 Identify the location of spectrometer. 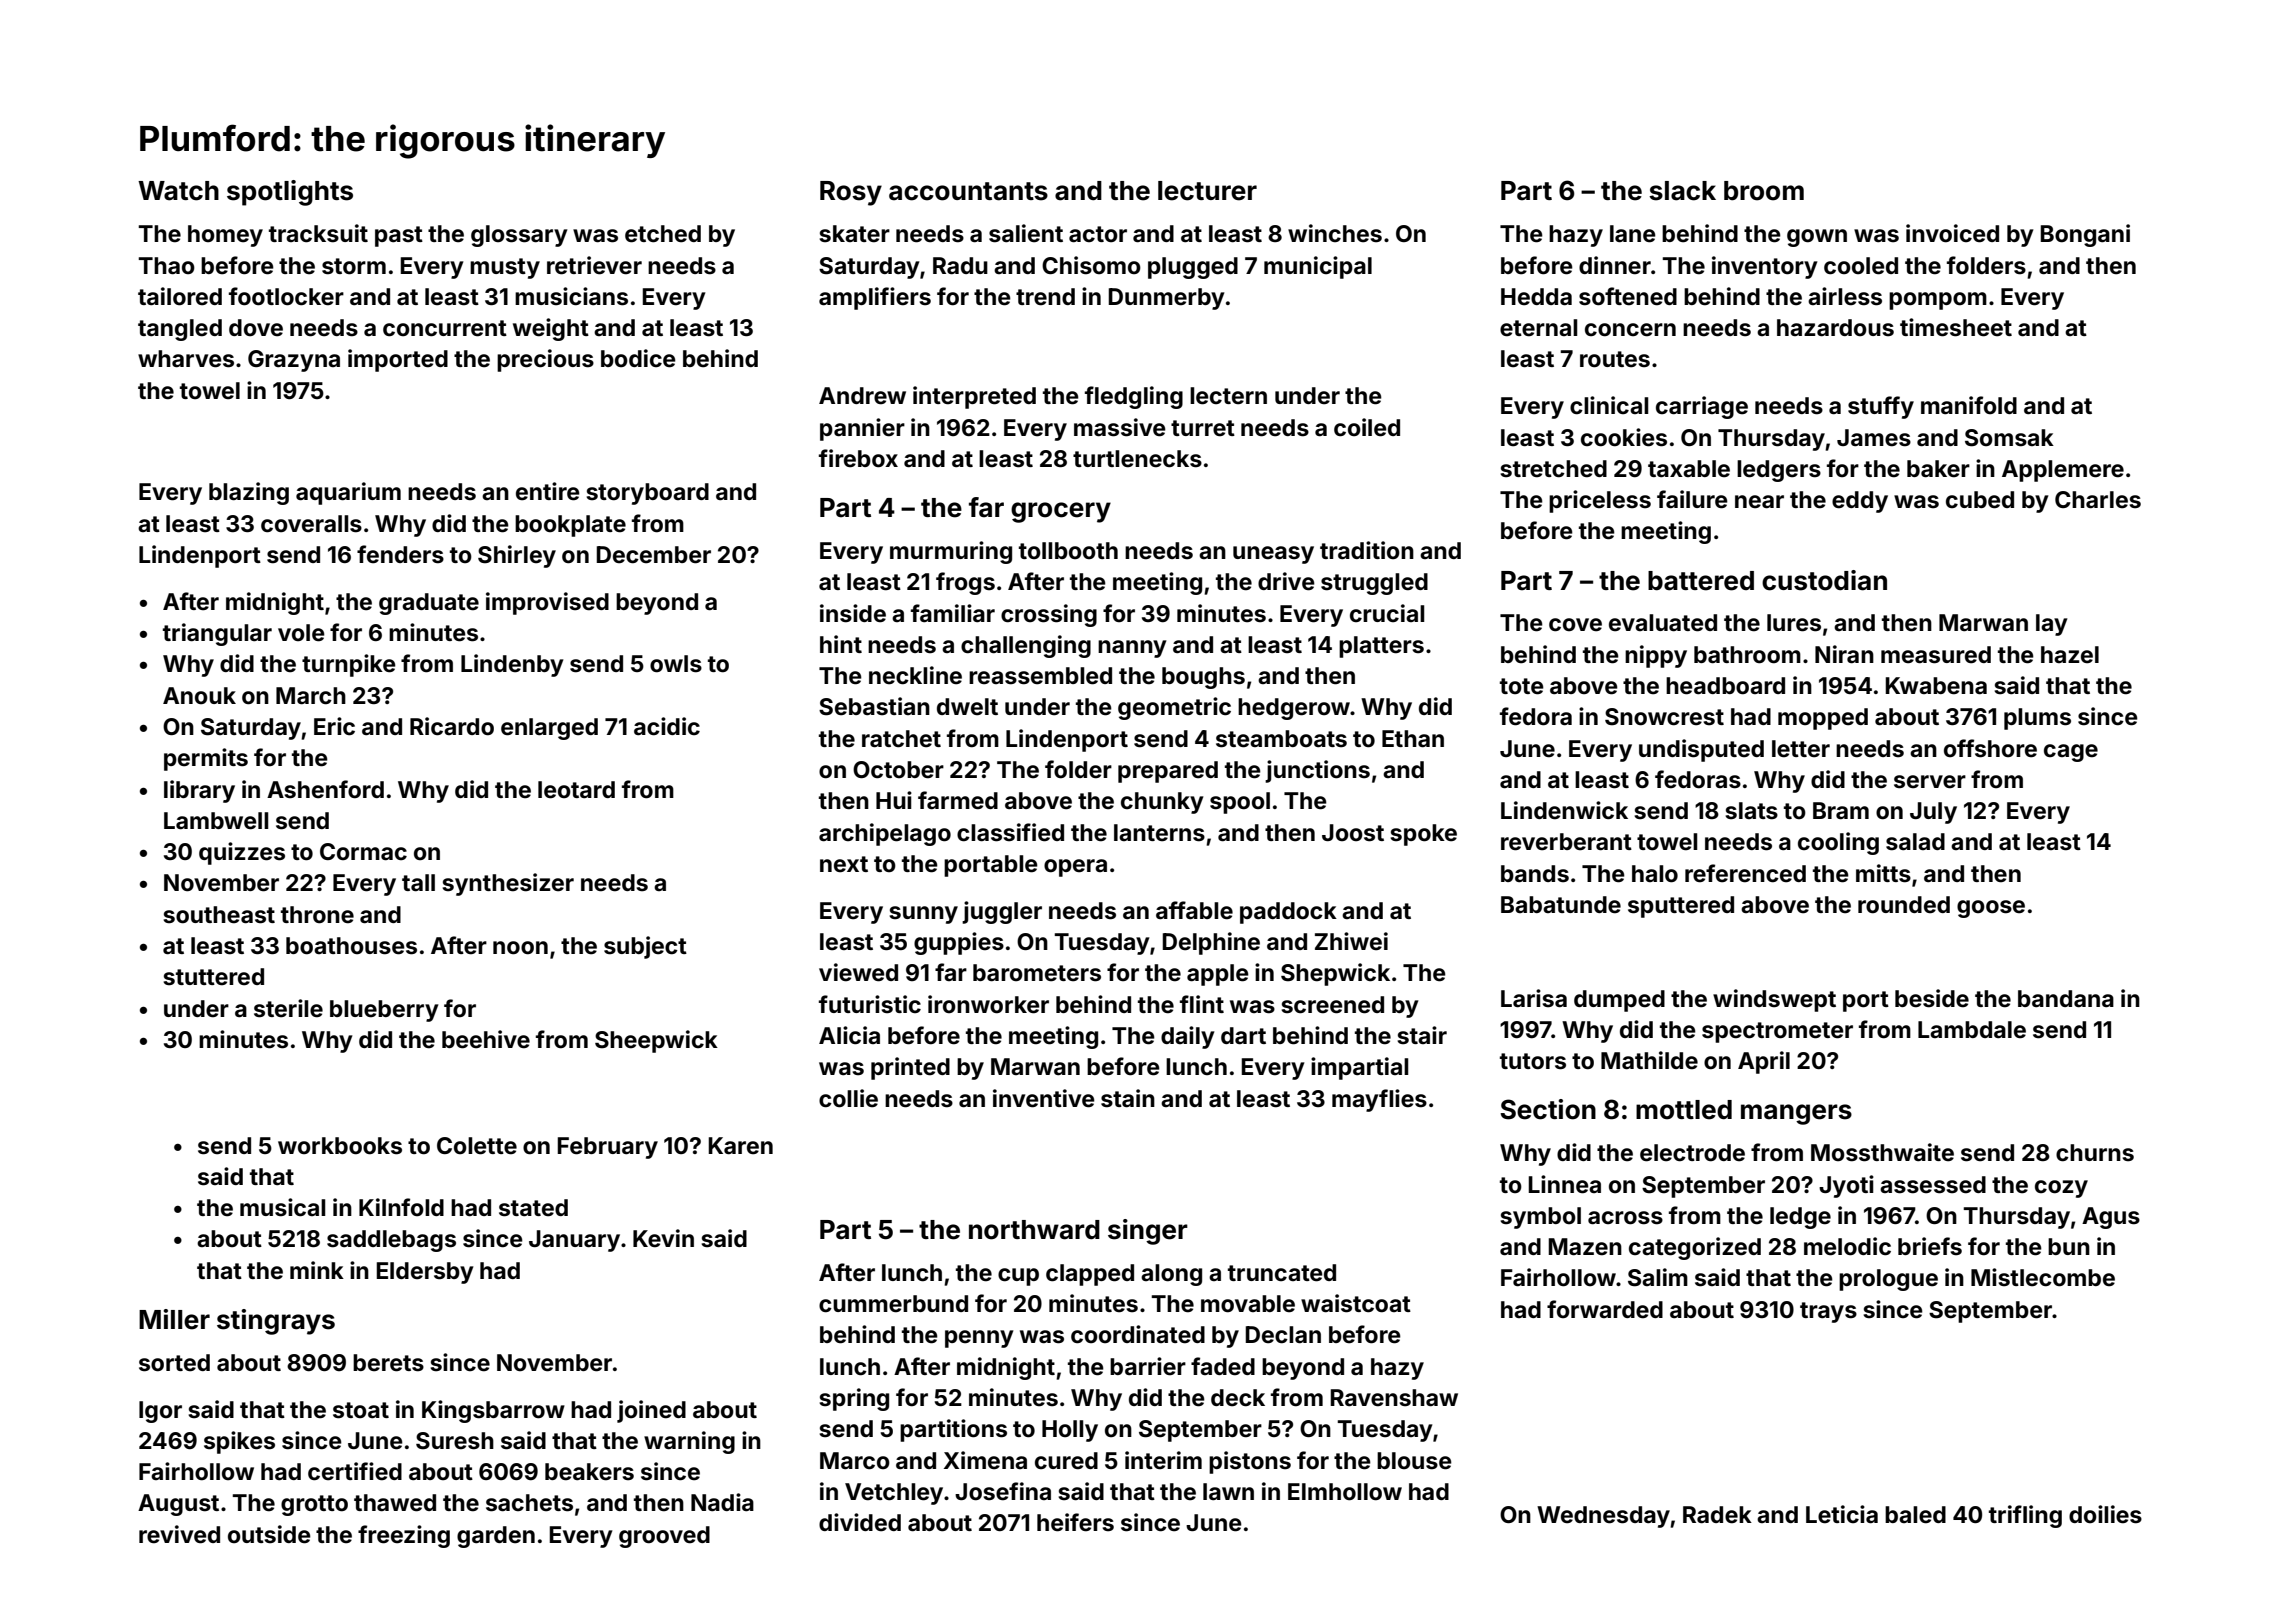
(1777, 1032).
